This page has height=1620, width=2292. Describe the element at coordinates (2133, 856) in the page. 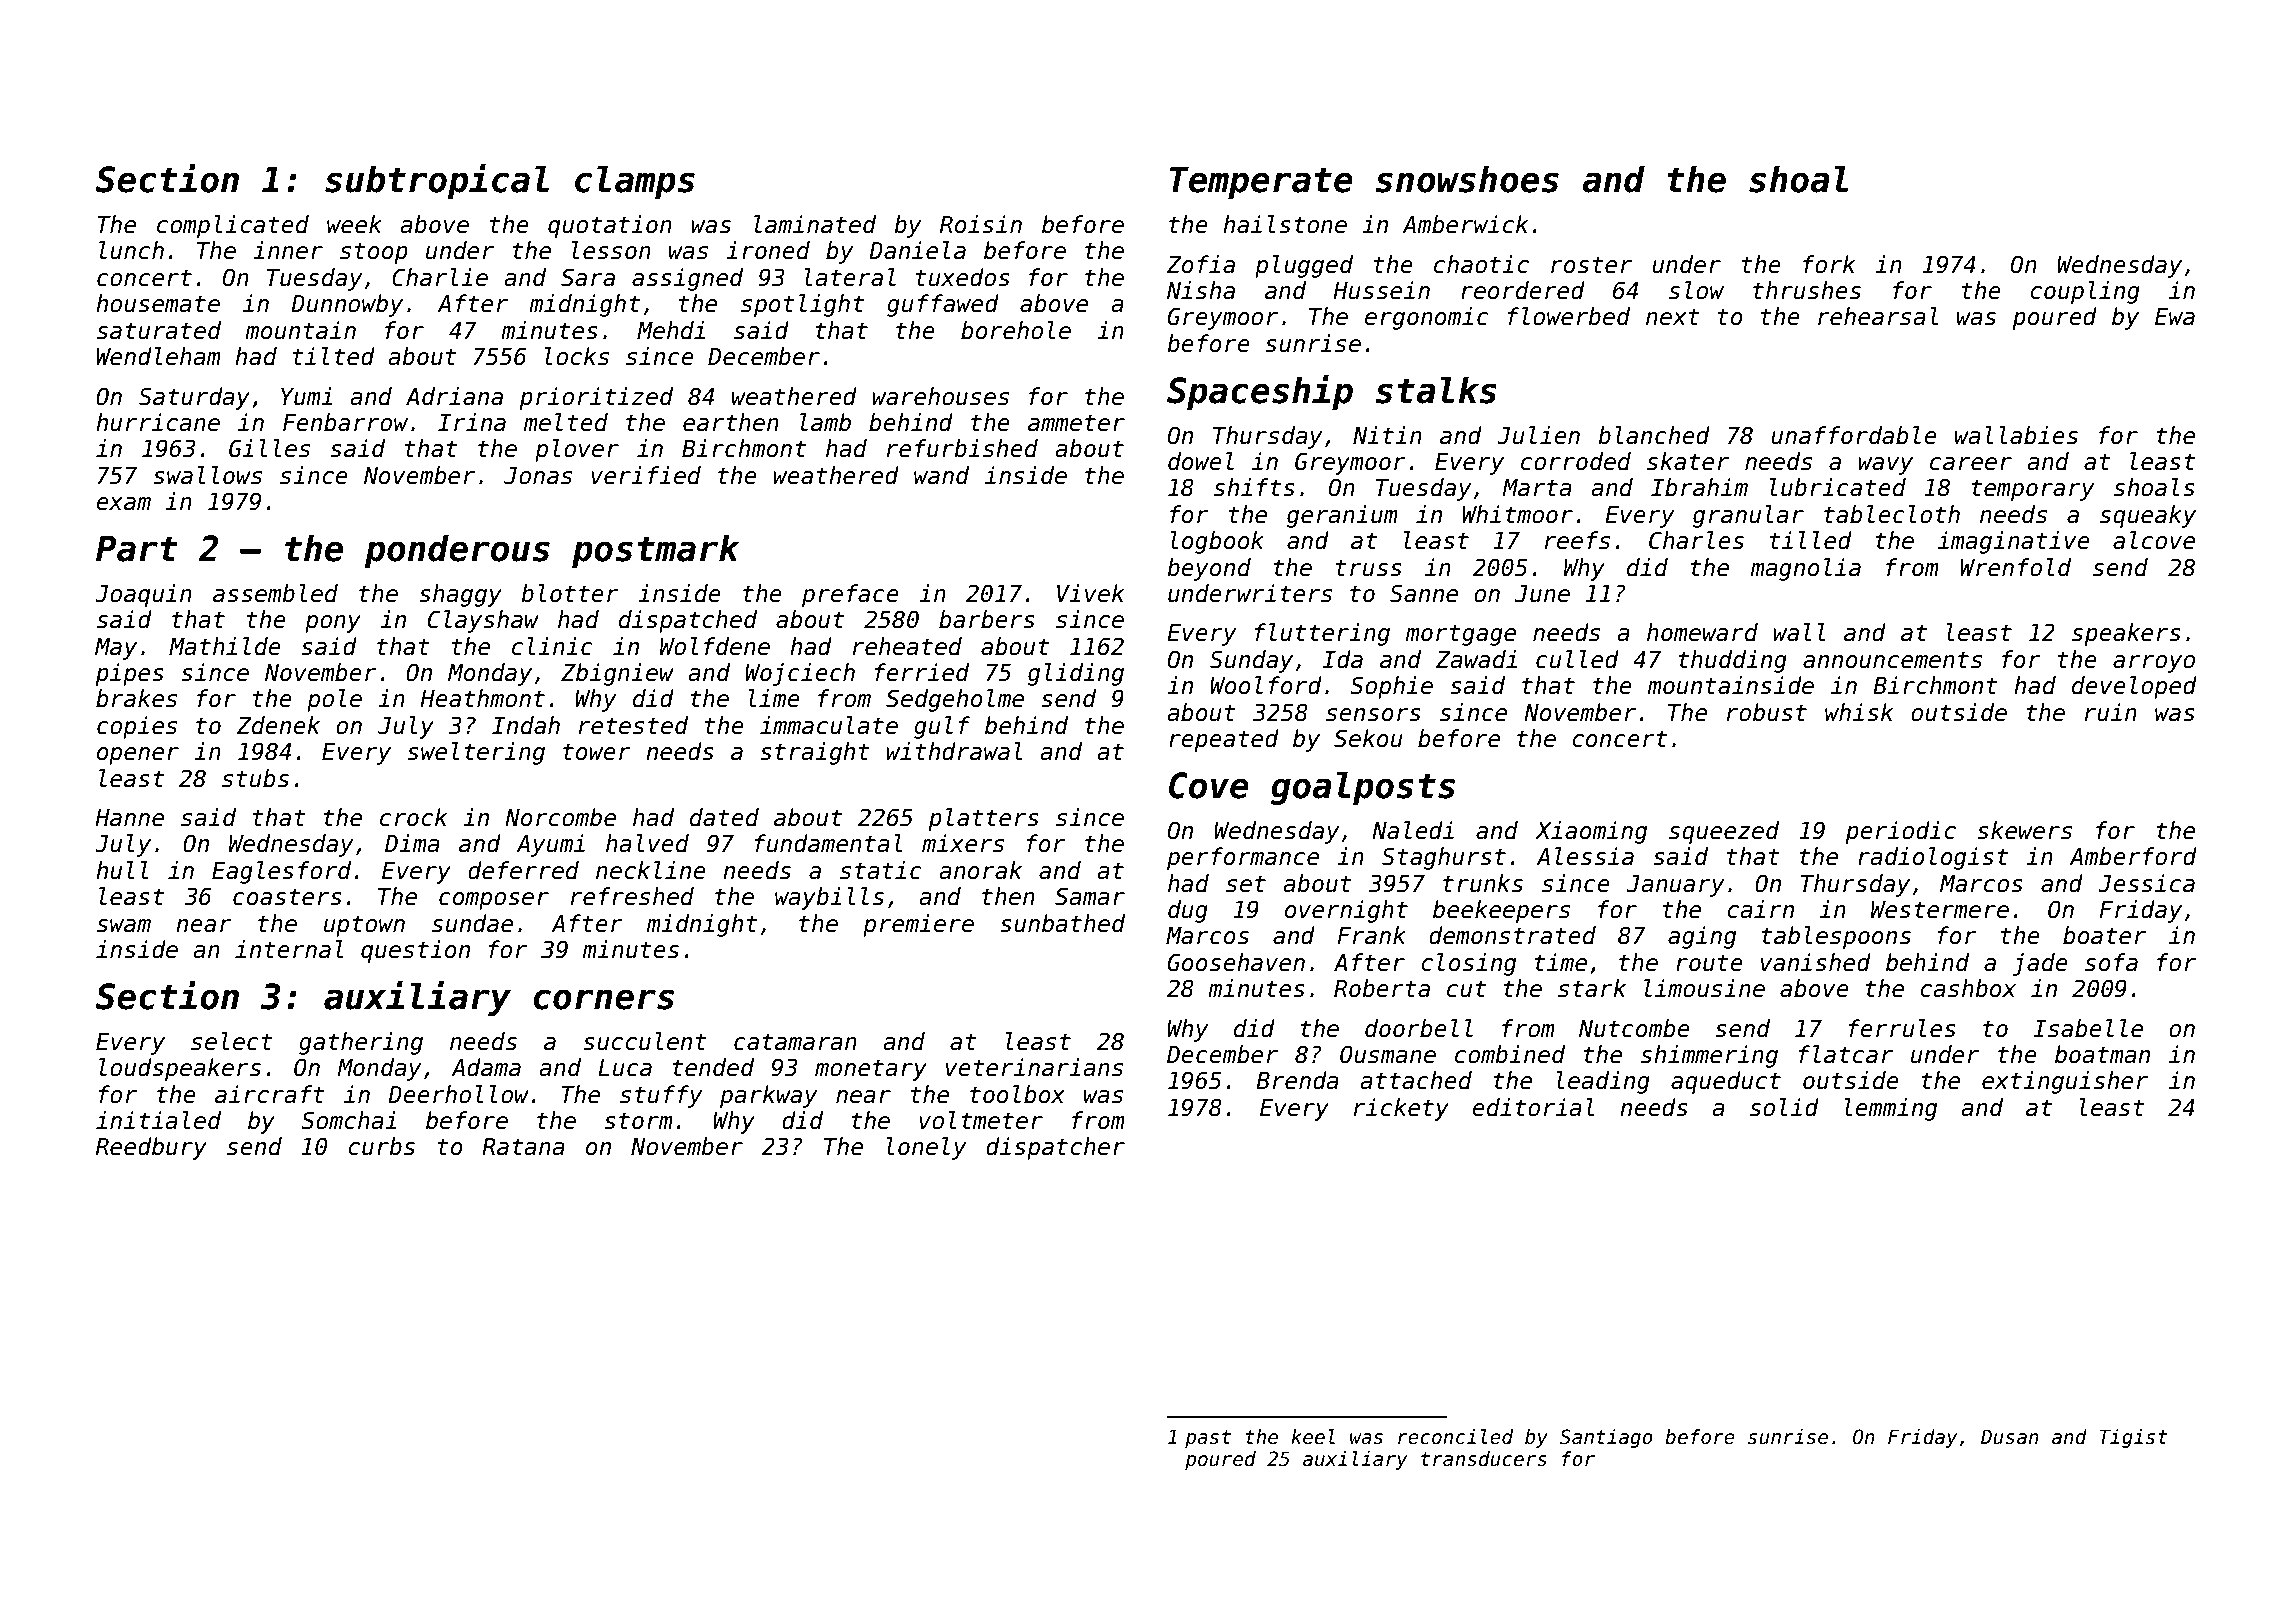

I see `Amberford` at that location.
